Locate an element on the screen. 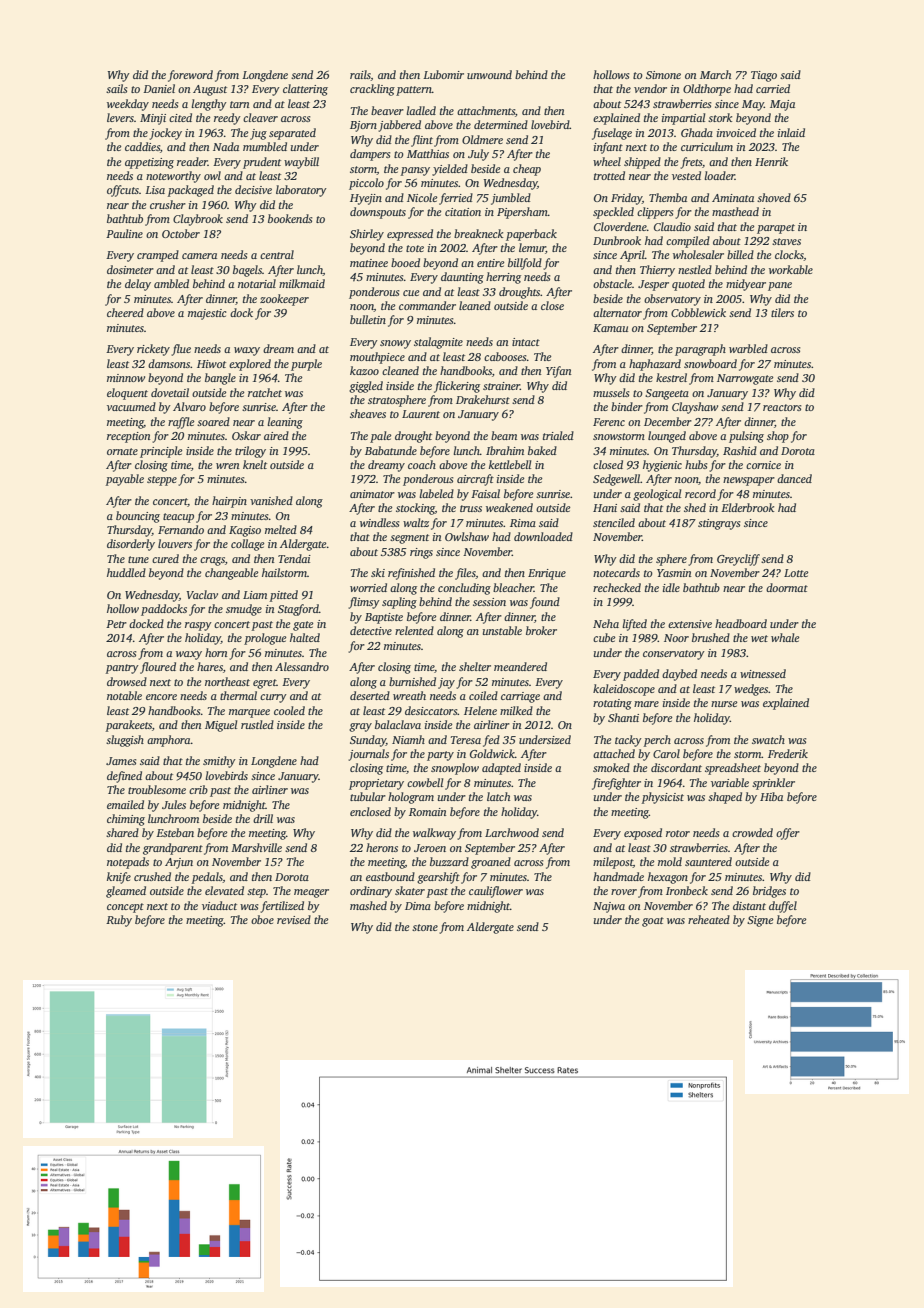 The width and height of the screenshot is (924, 1308). intact is located at coordinates (526, 342).
